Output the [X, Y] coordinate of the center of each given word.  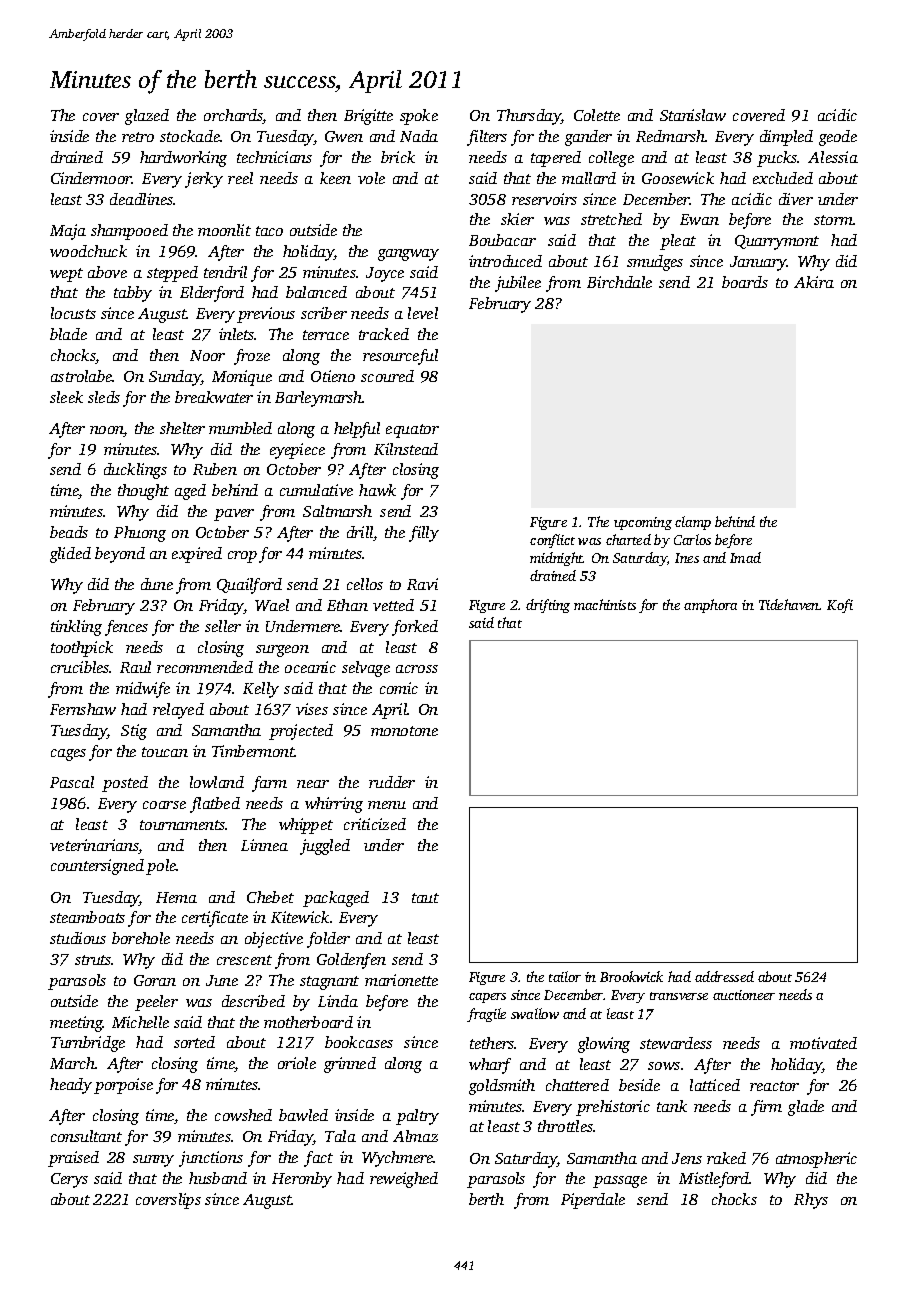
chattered [577, 1085]
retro [138, 137]
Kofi [840, 606]
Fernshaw [83, 709]
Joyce [385, 274]
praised [73, 1159]
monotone [404, 731]
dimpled [786, 138]
